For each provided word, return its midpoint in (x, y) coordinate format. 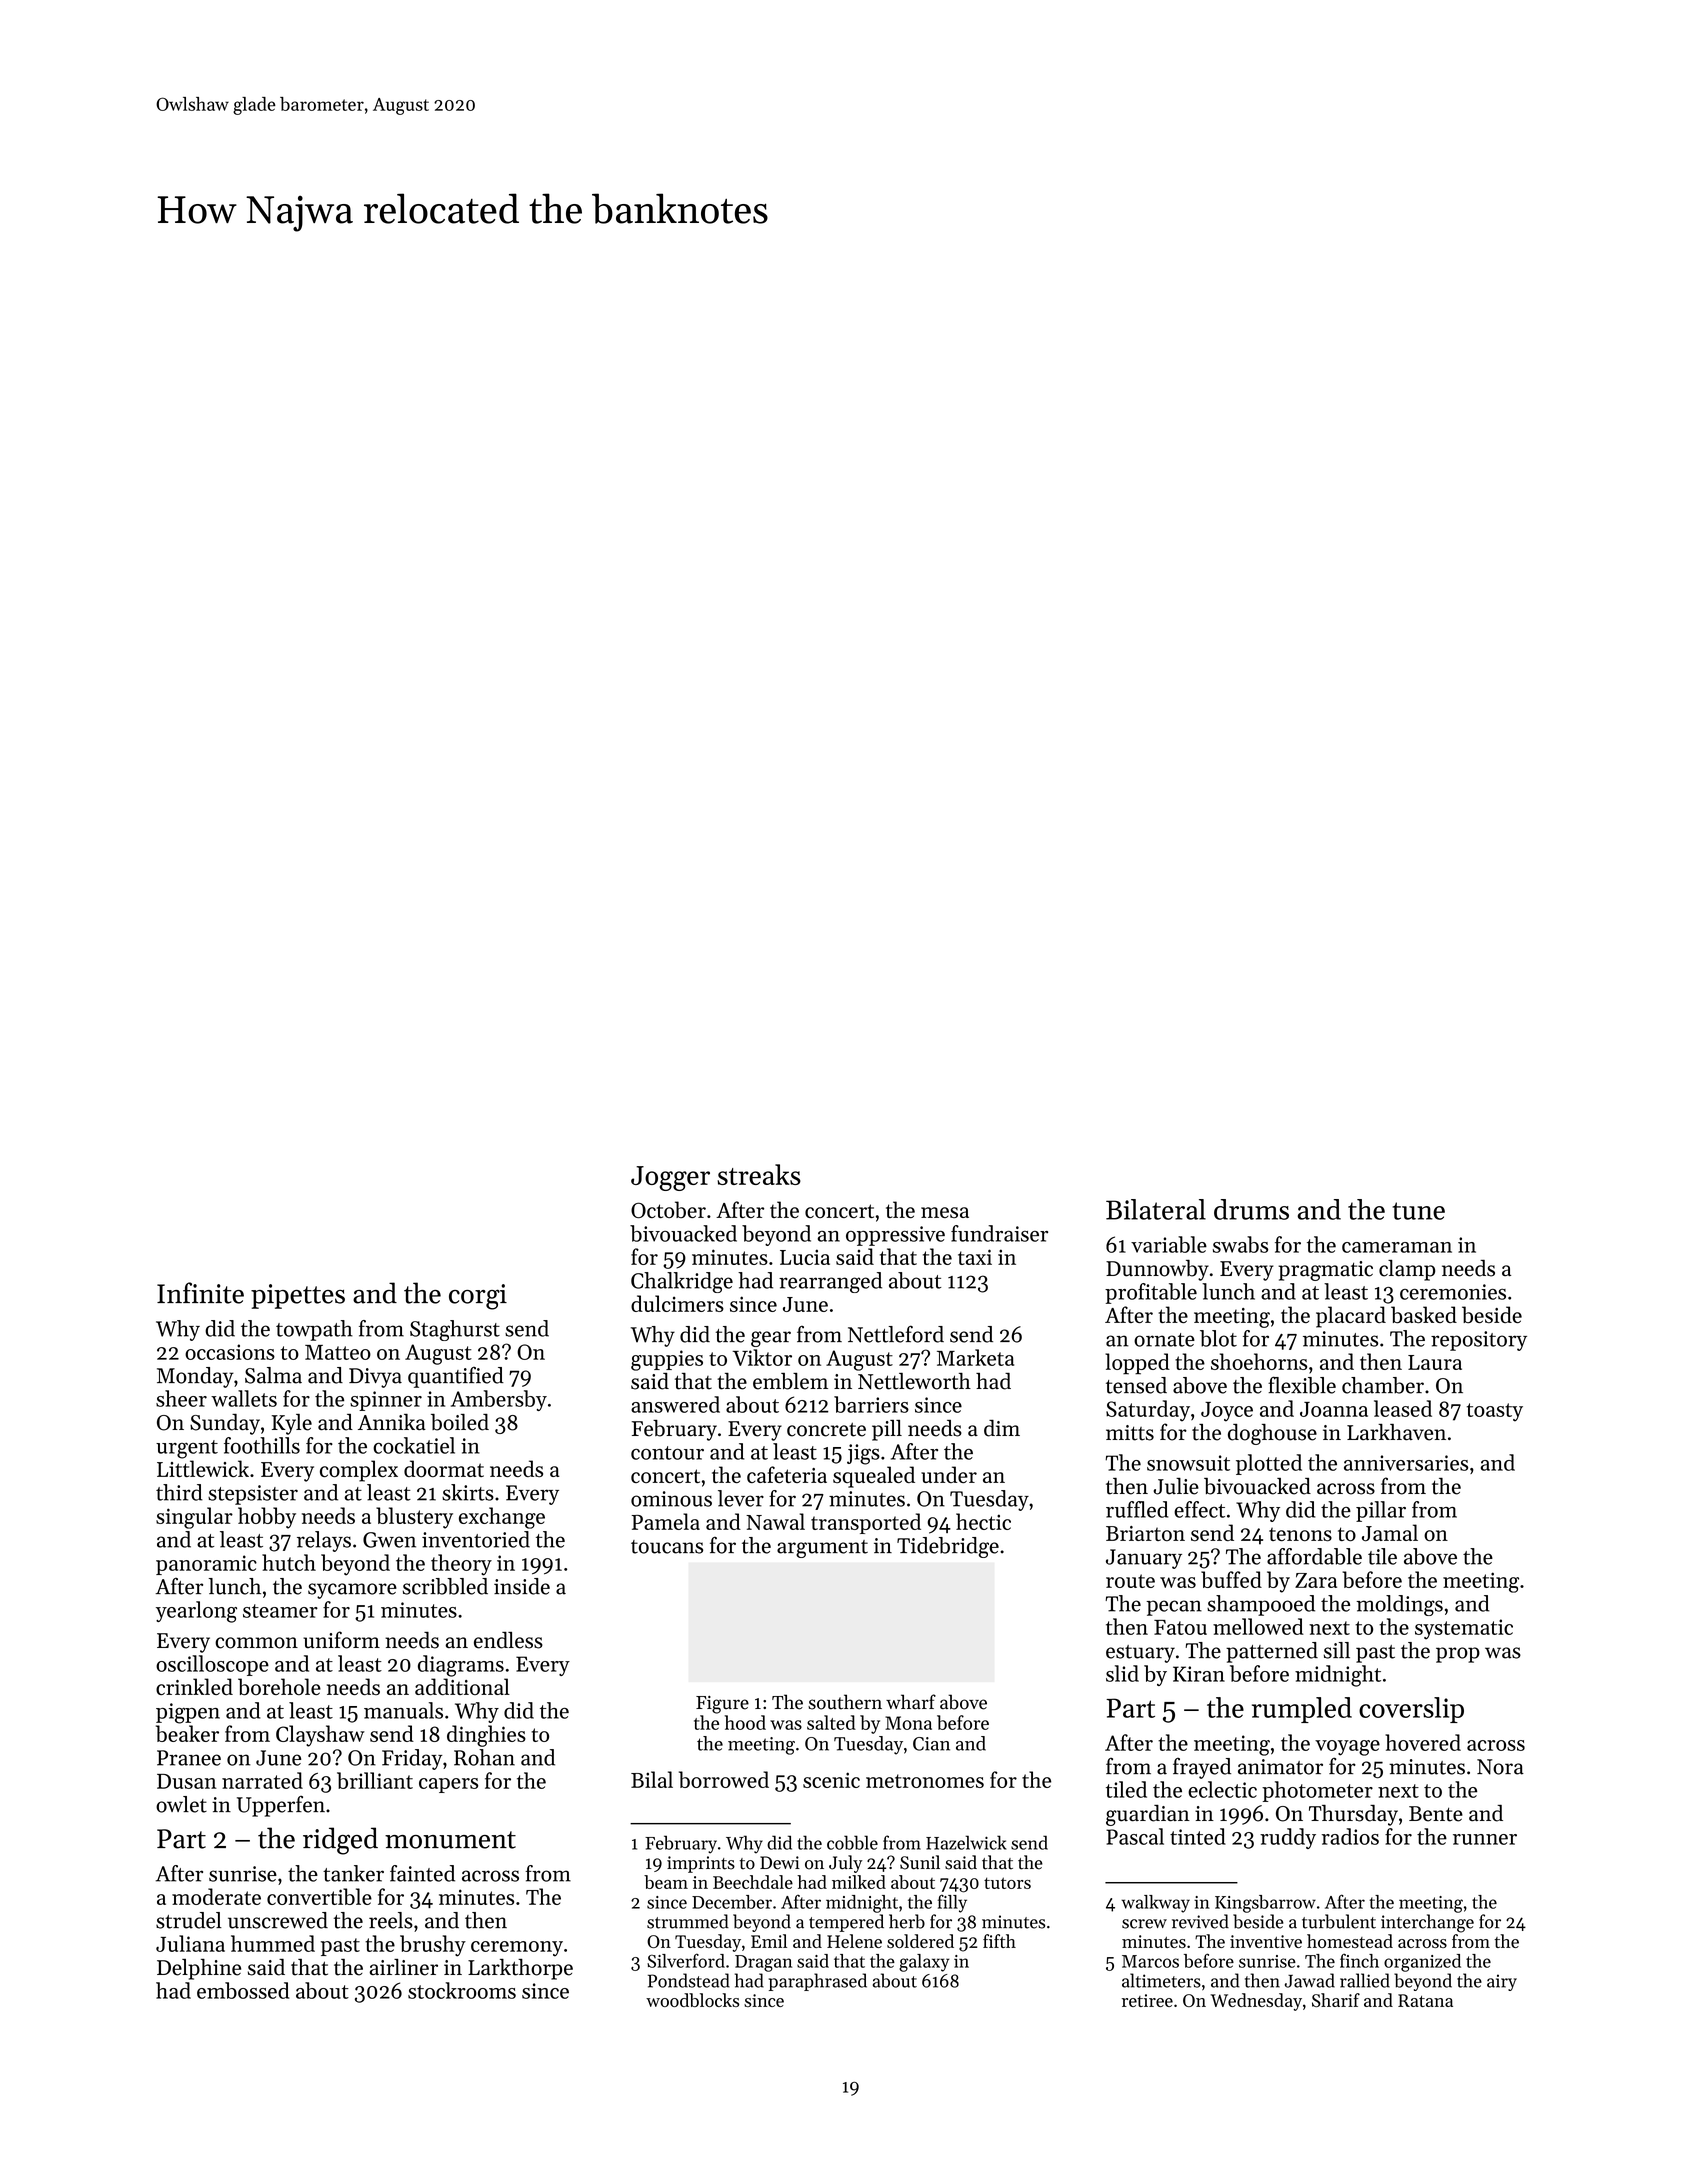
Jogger (670, 1178)
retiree (1147, 2000)
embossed (243, 1990)
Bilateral (1156, 1209)
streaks (759, 1174)
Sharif (1336, 2000)
